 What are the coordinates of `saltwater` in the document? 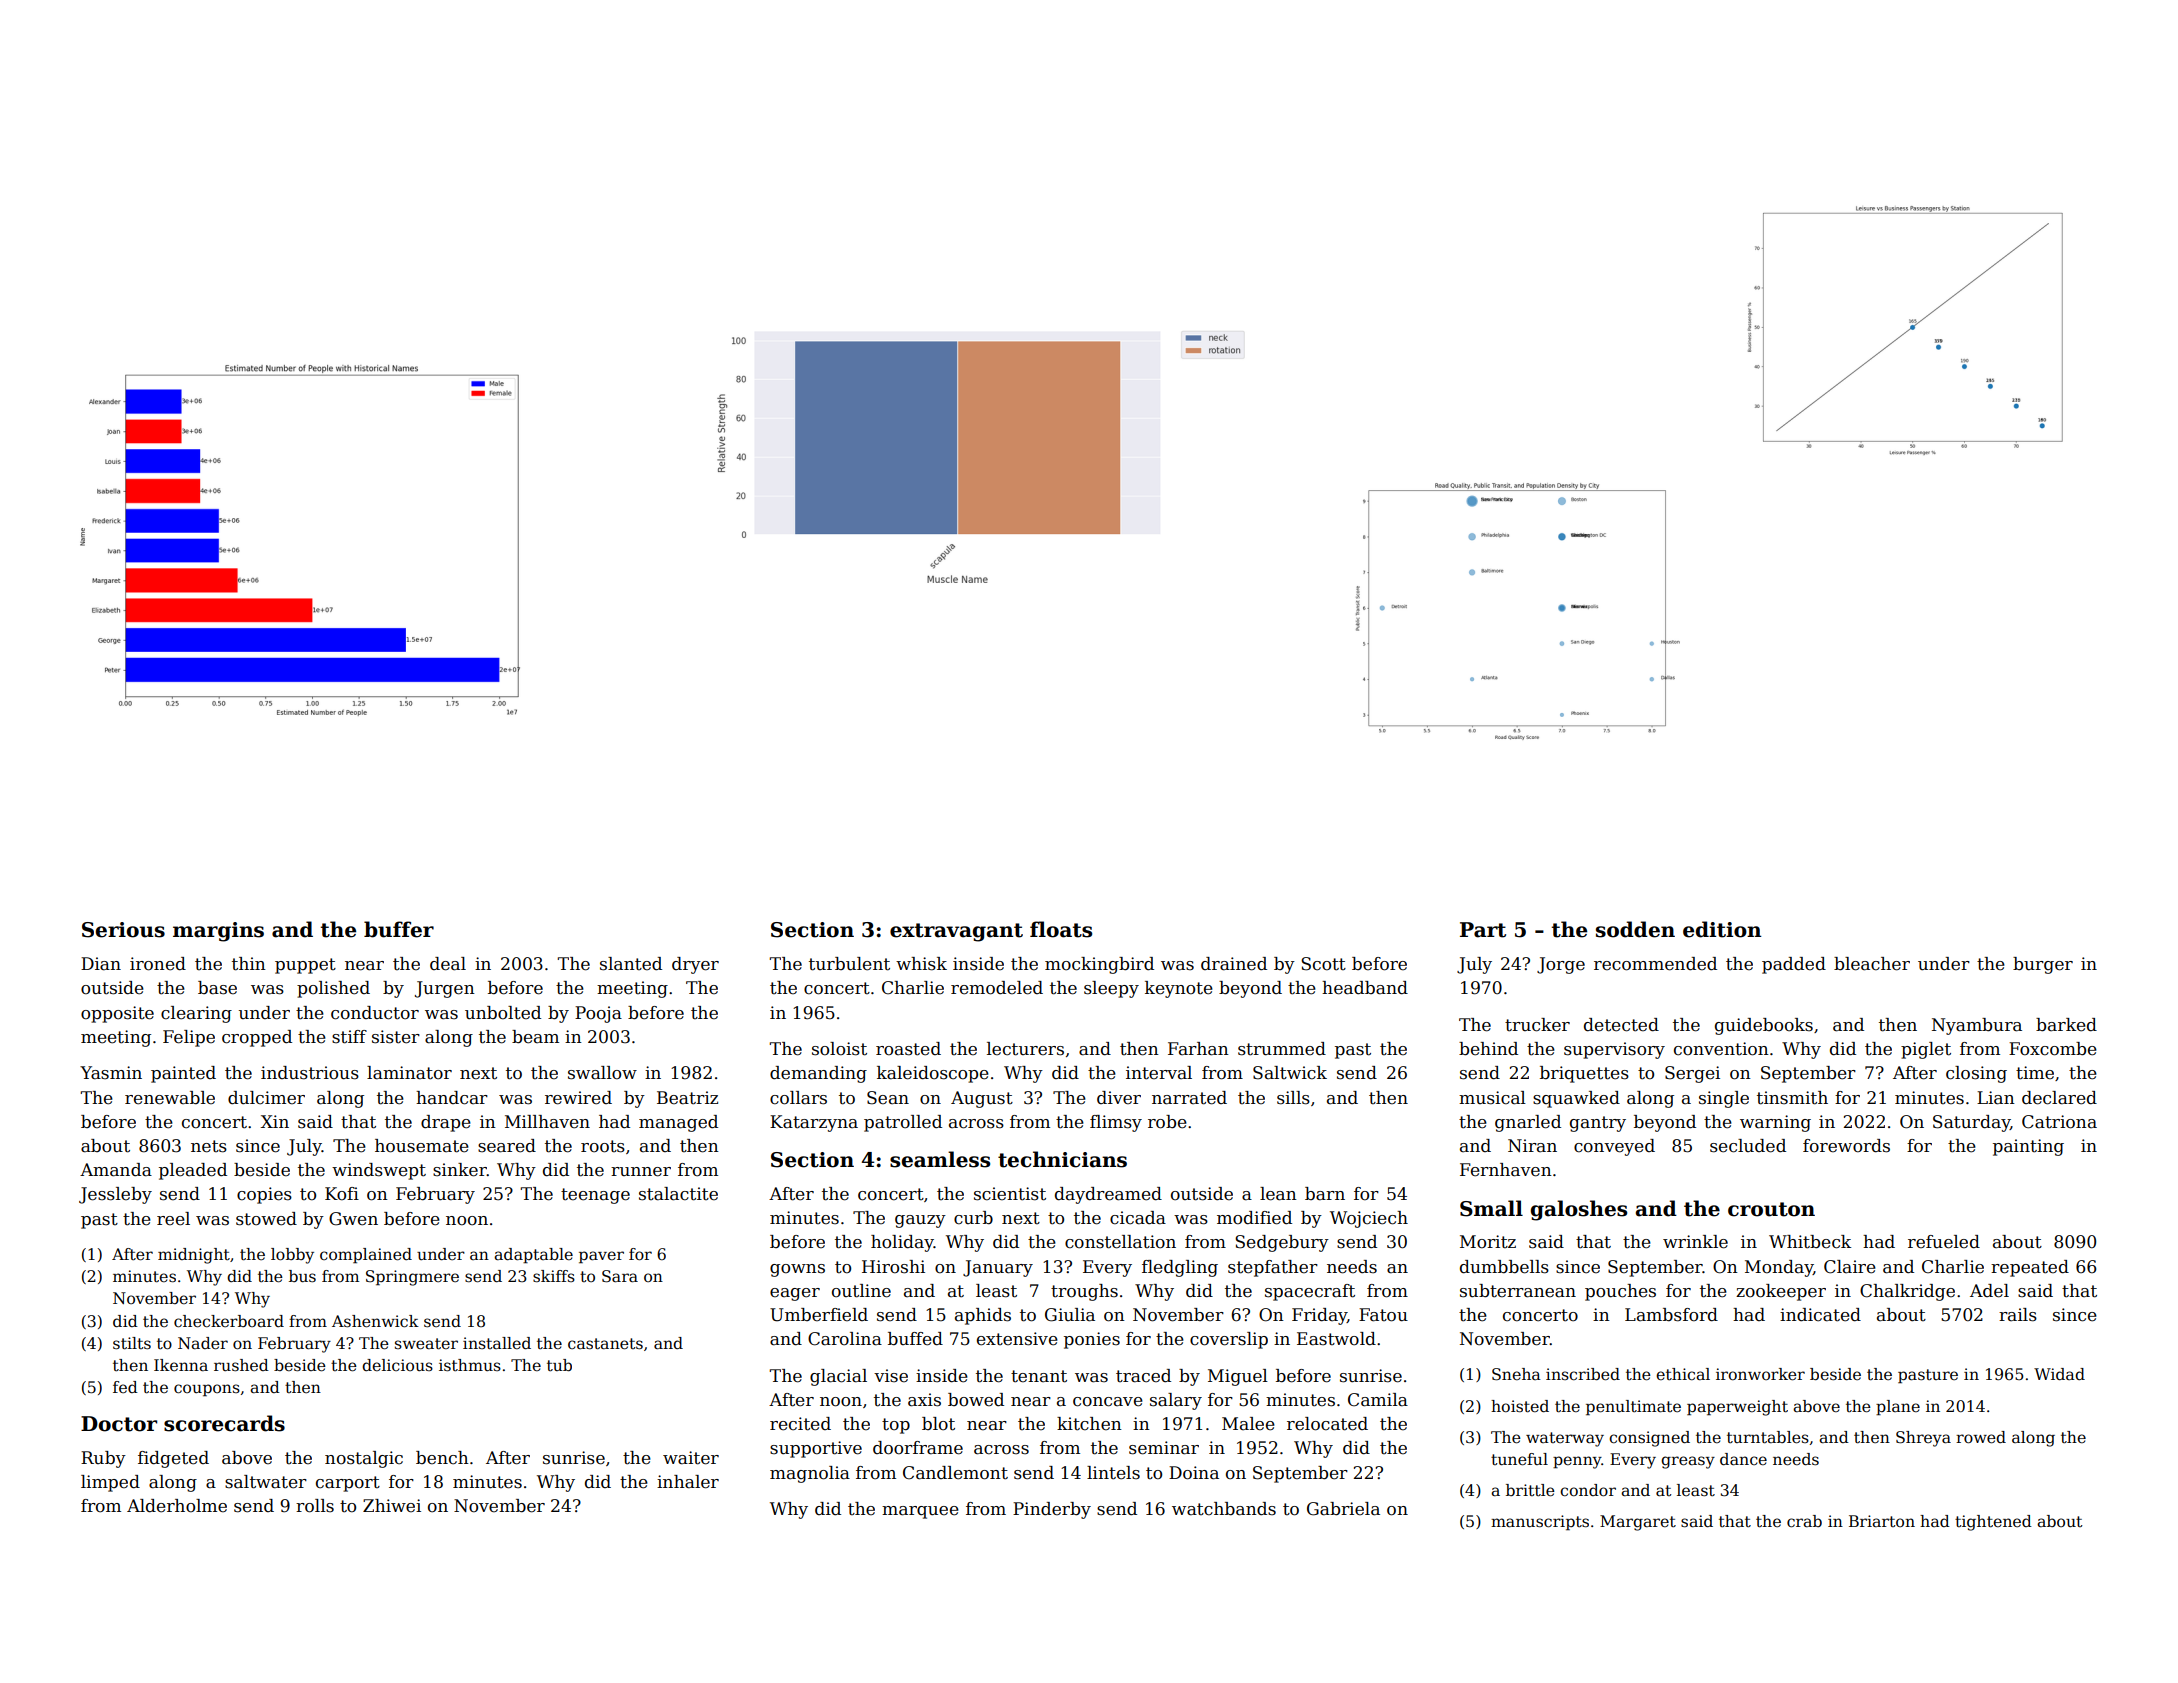 It's located at (266, 1482).
